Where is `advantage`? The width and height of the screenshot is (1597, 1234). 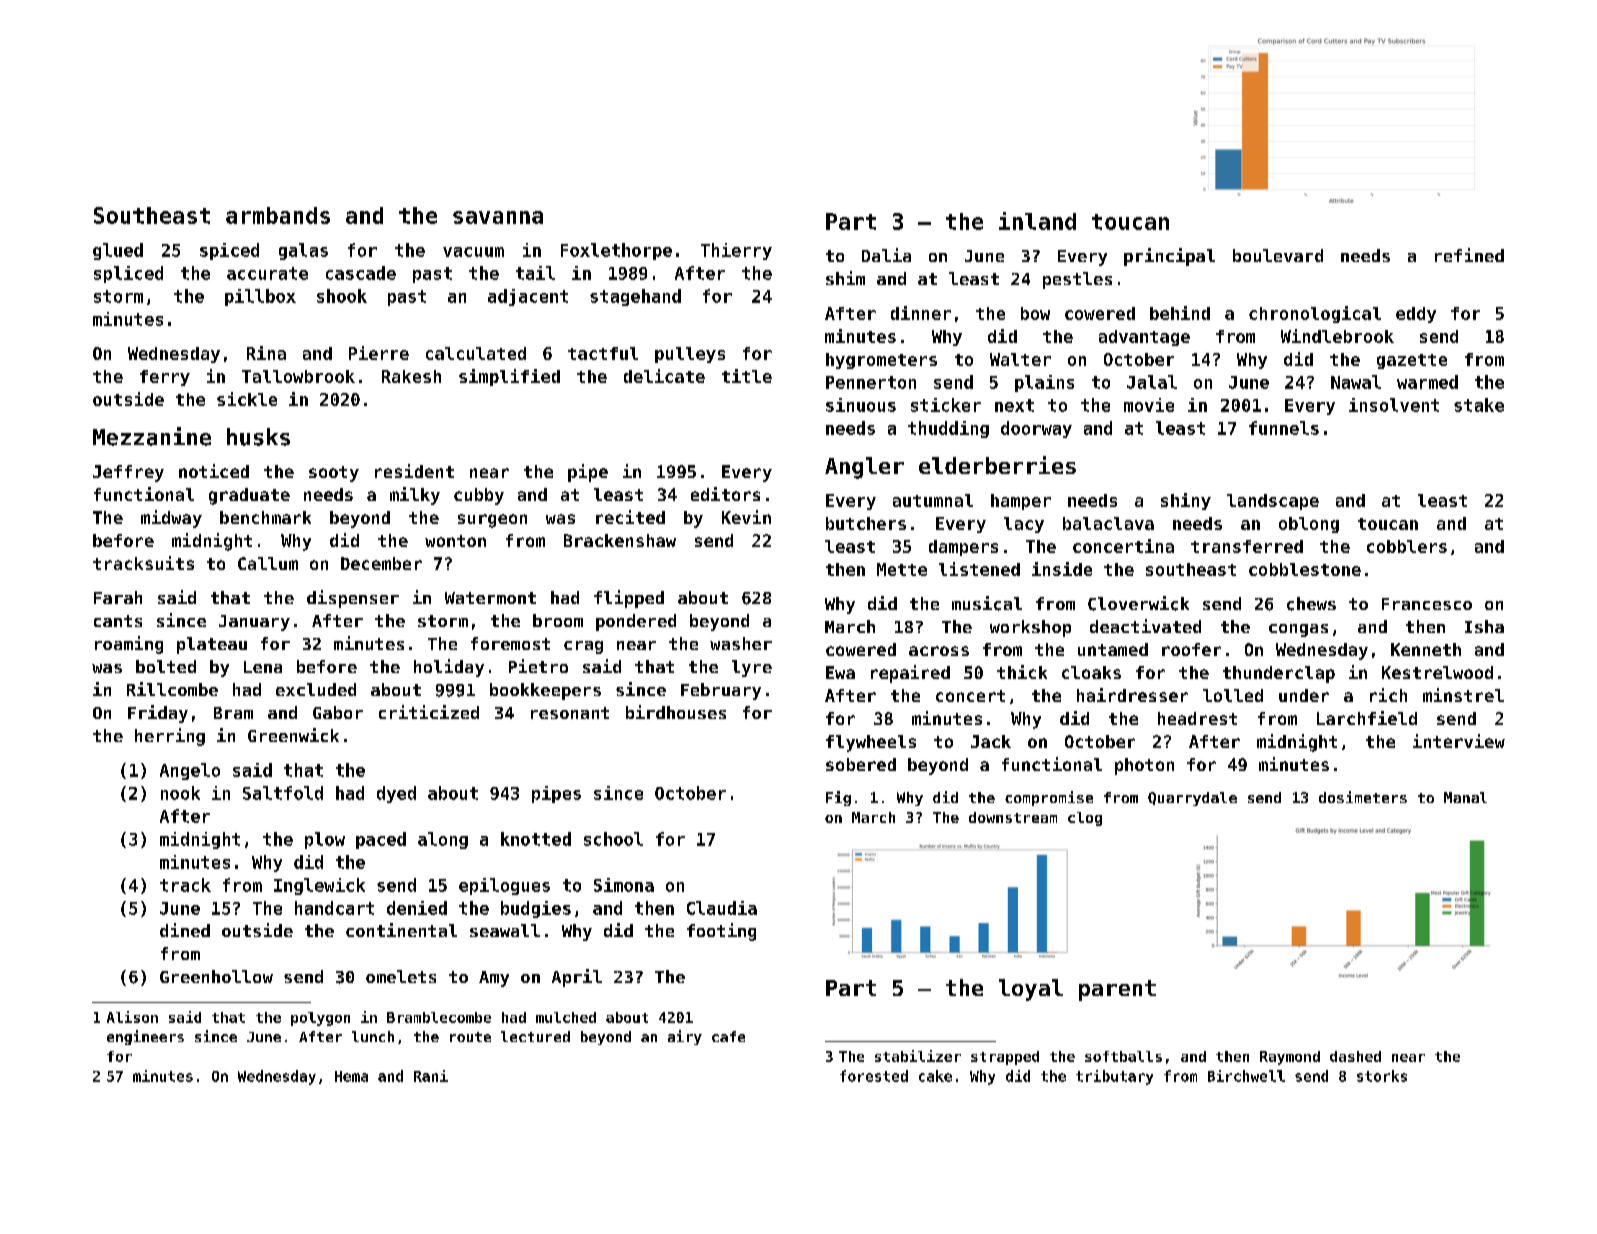 advantage is located at coordinates (1144, 338).
